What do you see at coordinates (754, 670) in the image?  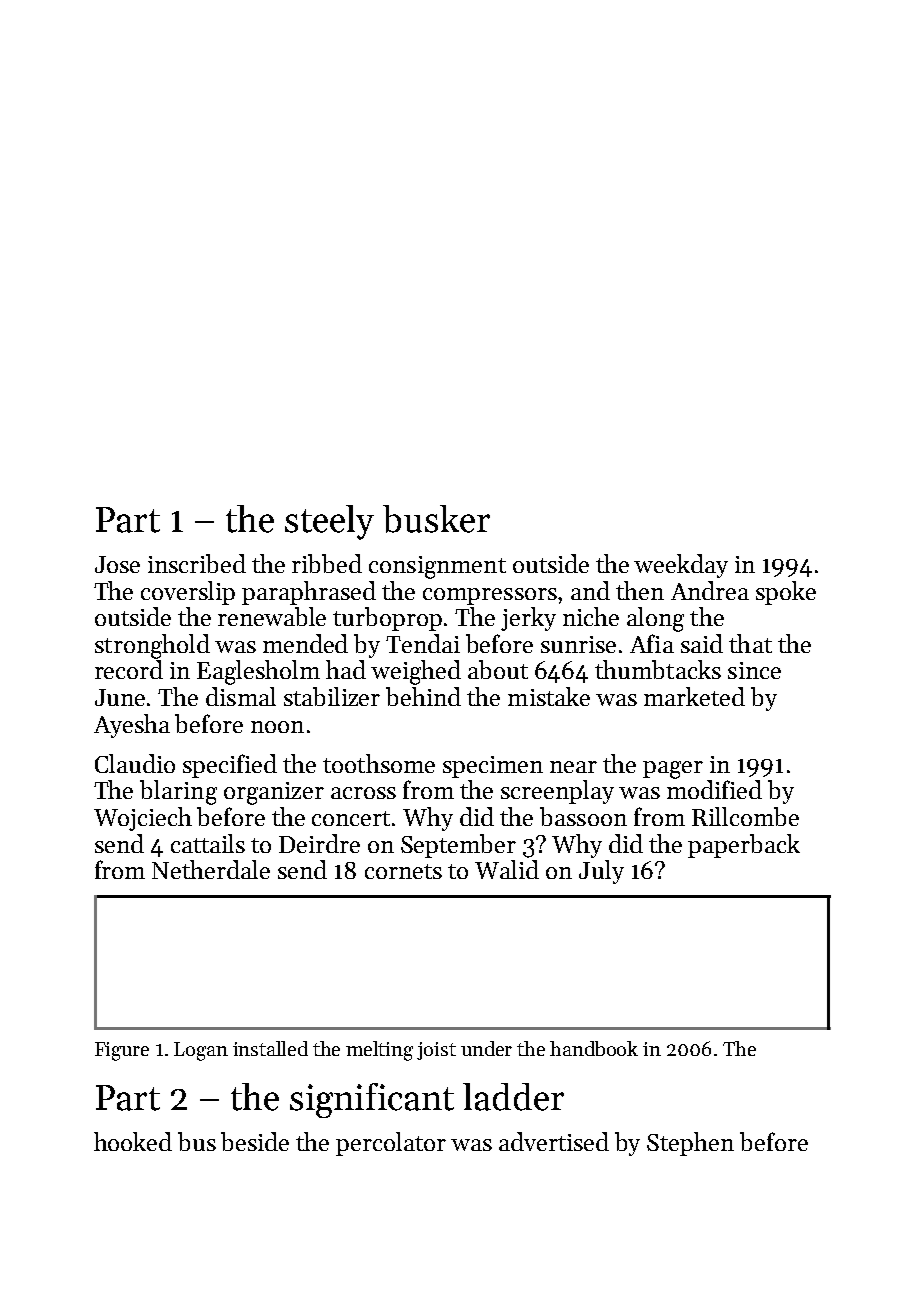 I see `since` at bounding box center [754, 670].
